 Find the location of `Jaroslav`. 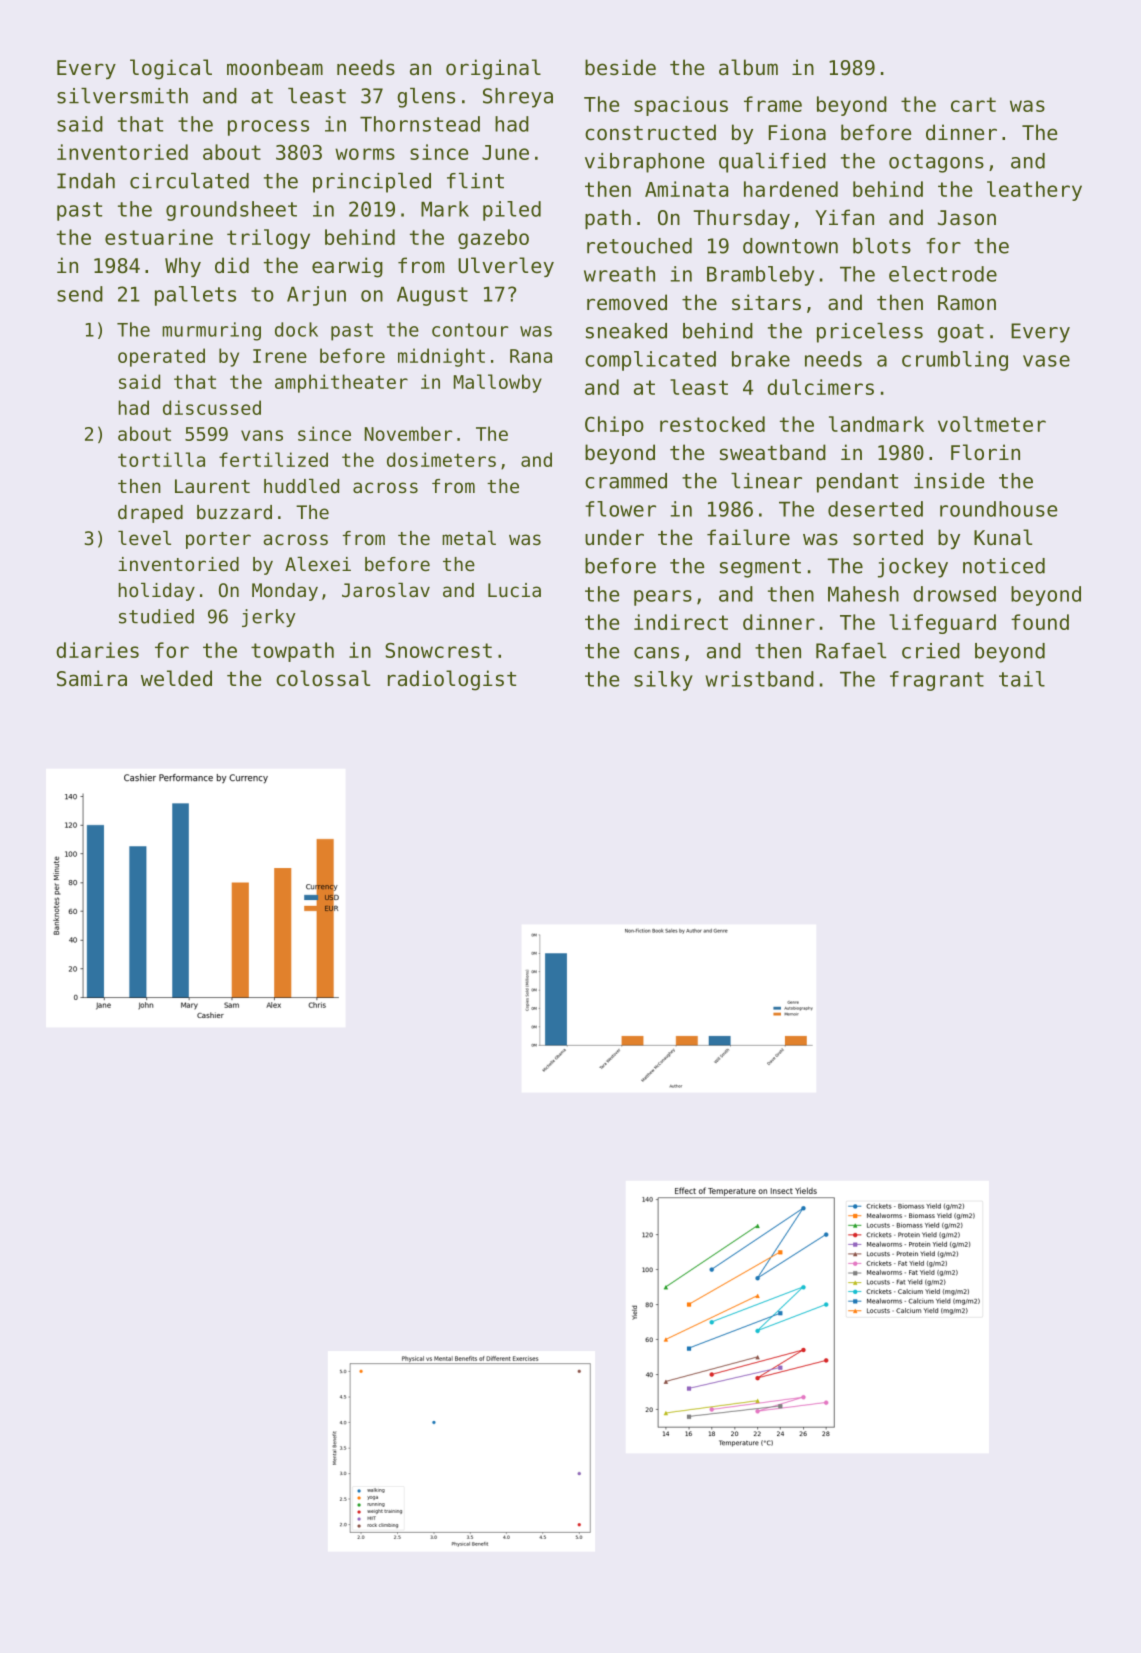

Jaroslav is located at coordinates (386, 590).
